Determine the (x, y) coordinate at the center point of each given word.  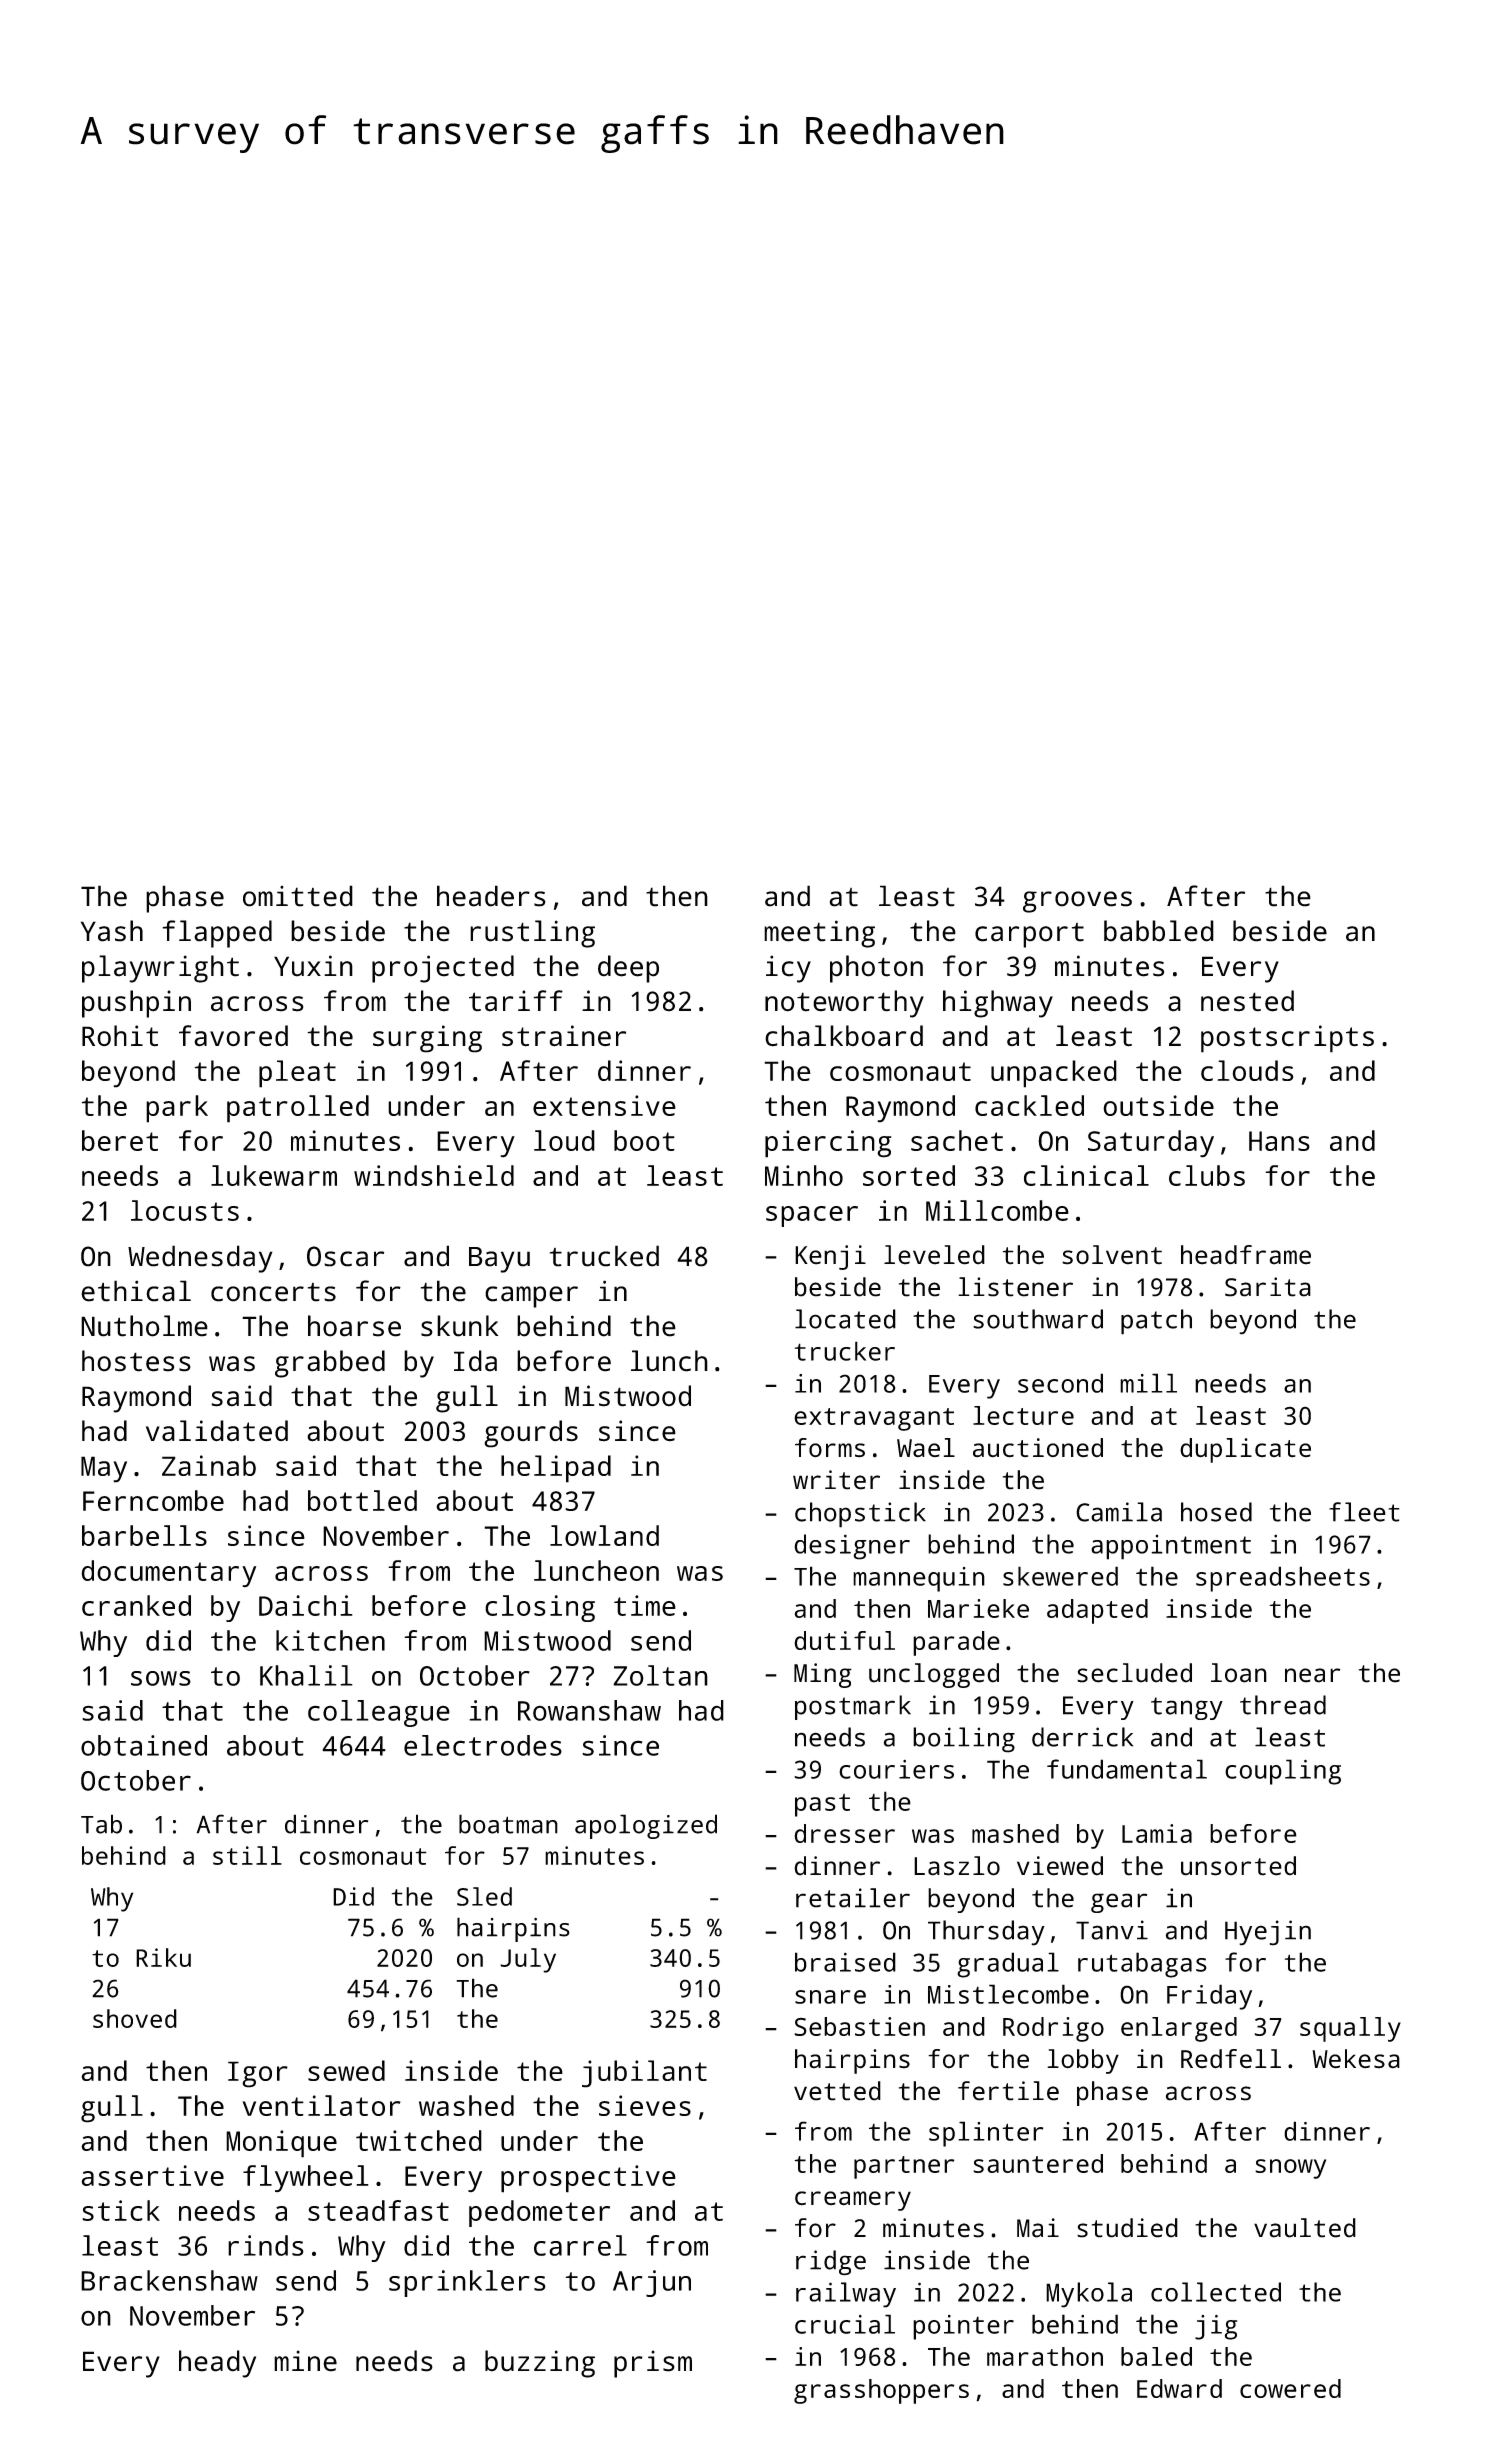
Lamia (1157, 1833)
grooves (1077, 902)
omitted (298, 896)
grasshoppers (881, 2391)
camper (531, 1297)
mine (305, 2361)
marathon (1045, 2356)
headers (491, 896)
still (247, 1855)
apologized (646, 1826)
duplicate (1245, 1450)
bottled (362, 1500)
